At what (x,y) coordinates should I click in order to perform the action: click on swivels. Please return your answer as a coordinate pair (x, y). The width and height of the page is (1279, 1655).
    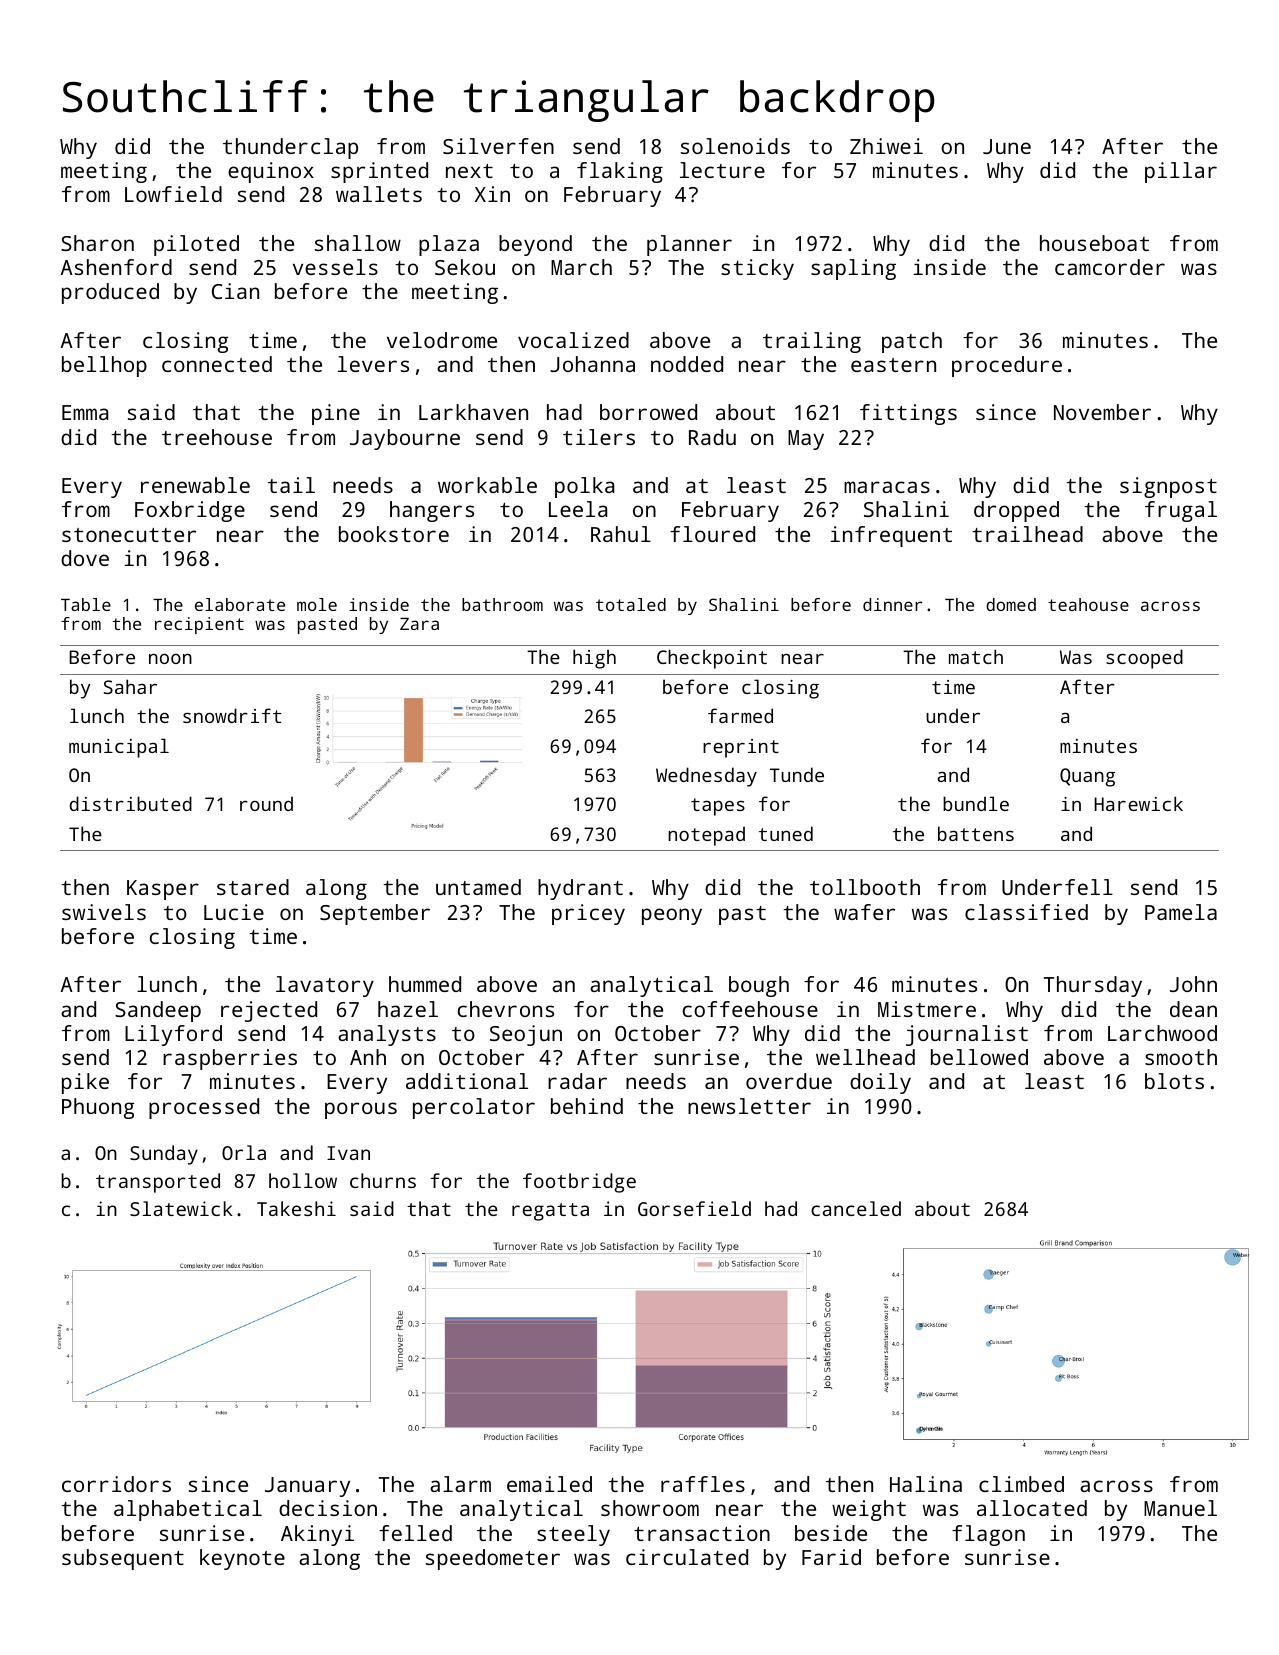
    Looking at the image, I should click on (104, 912).
